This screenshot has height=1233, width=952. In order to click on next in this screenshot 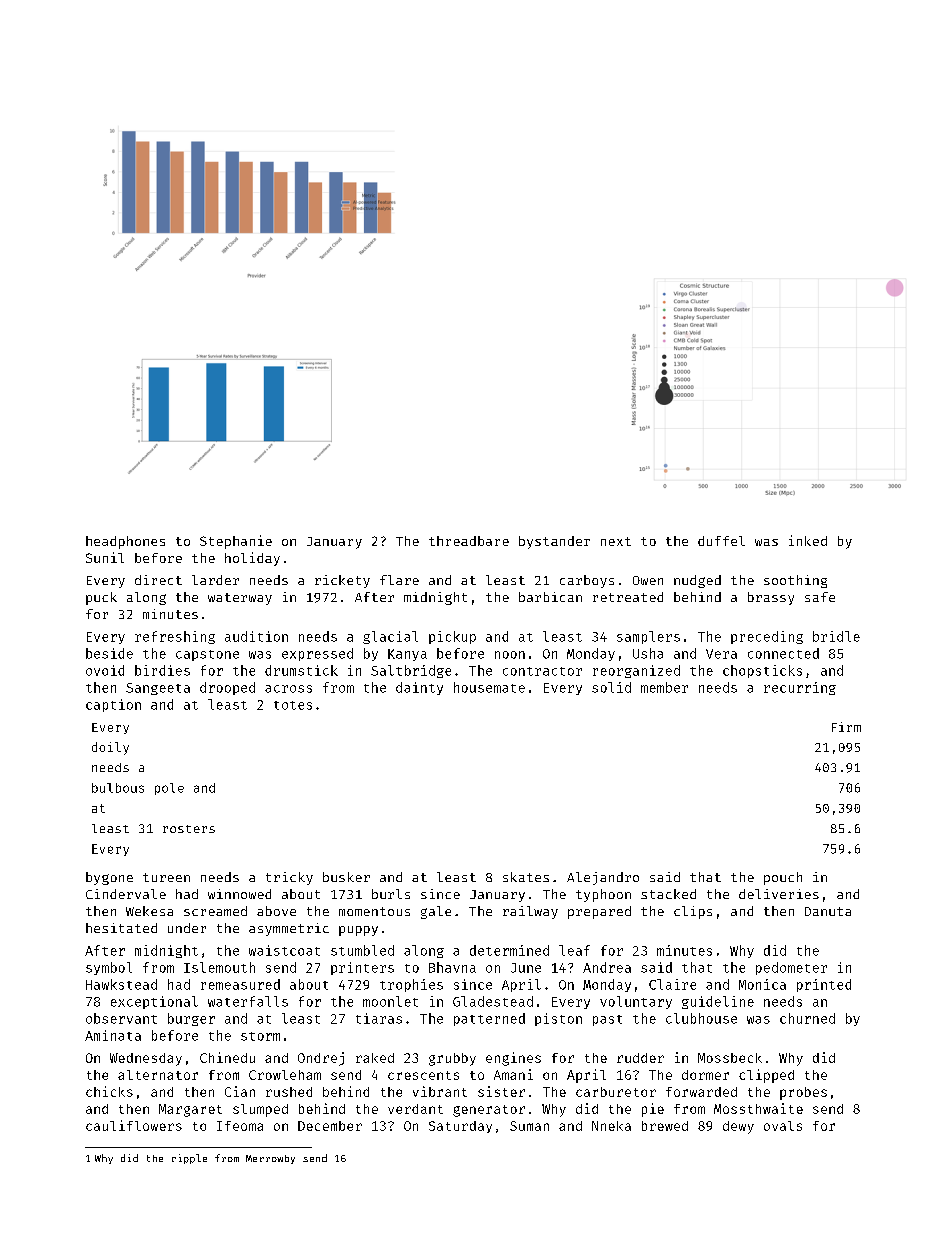, I will do `click(616, 541)`.
